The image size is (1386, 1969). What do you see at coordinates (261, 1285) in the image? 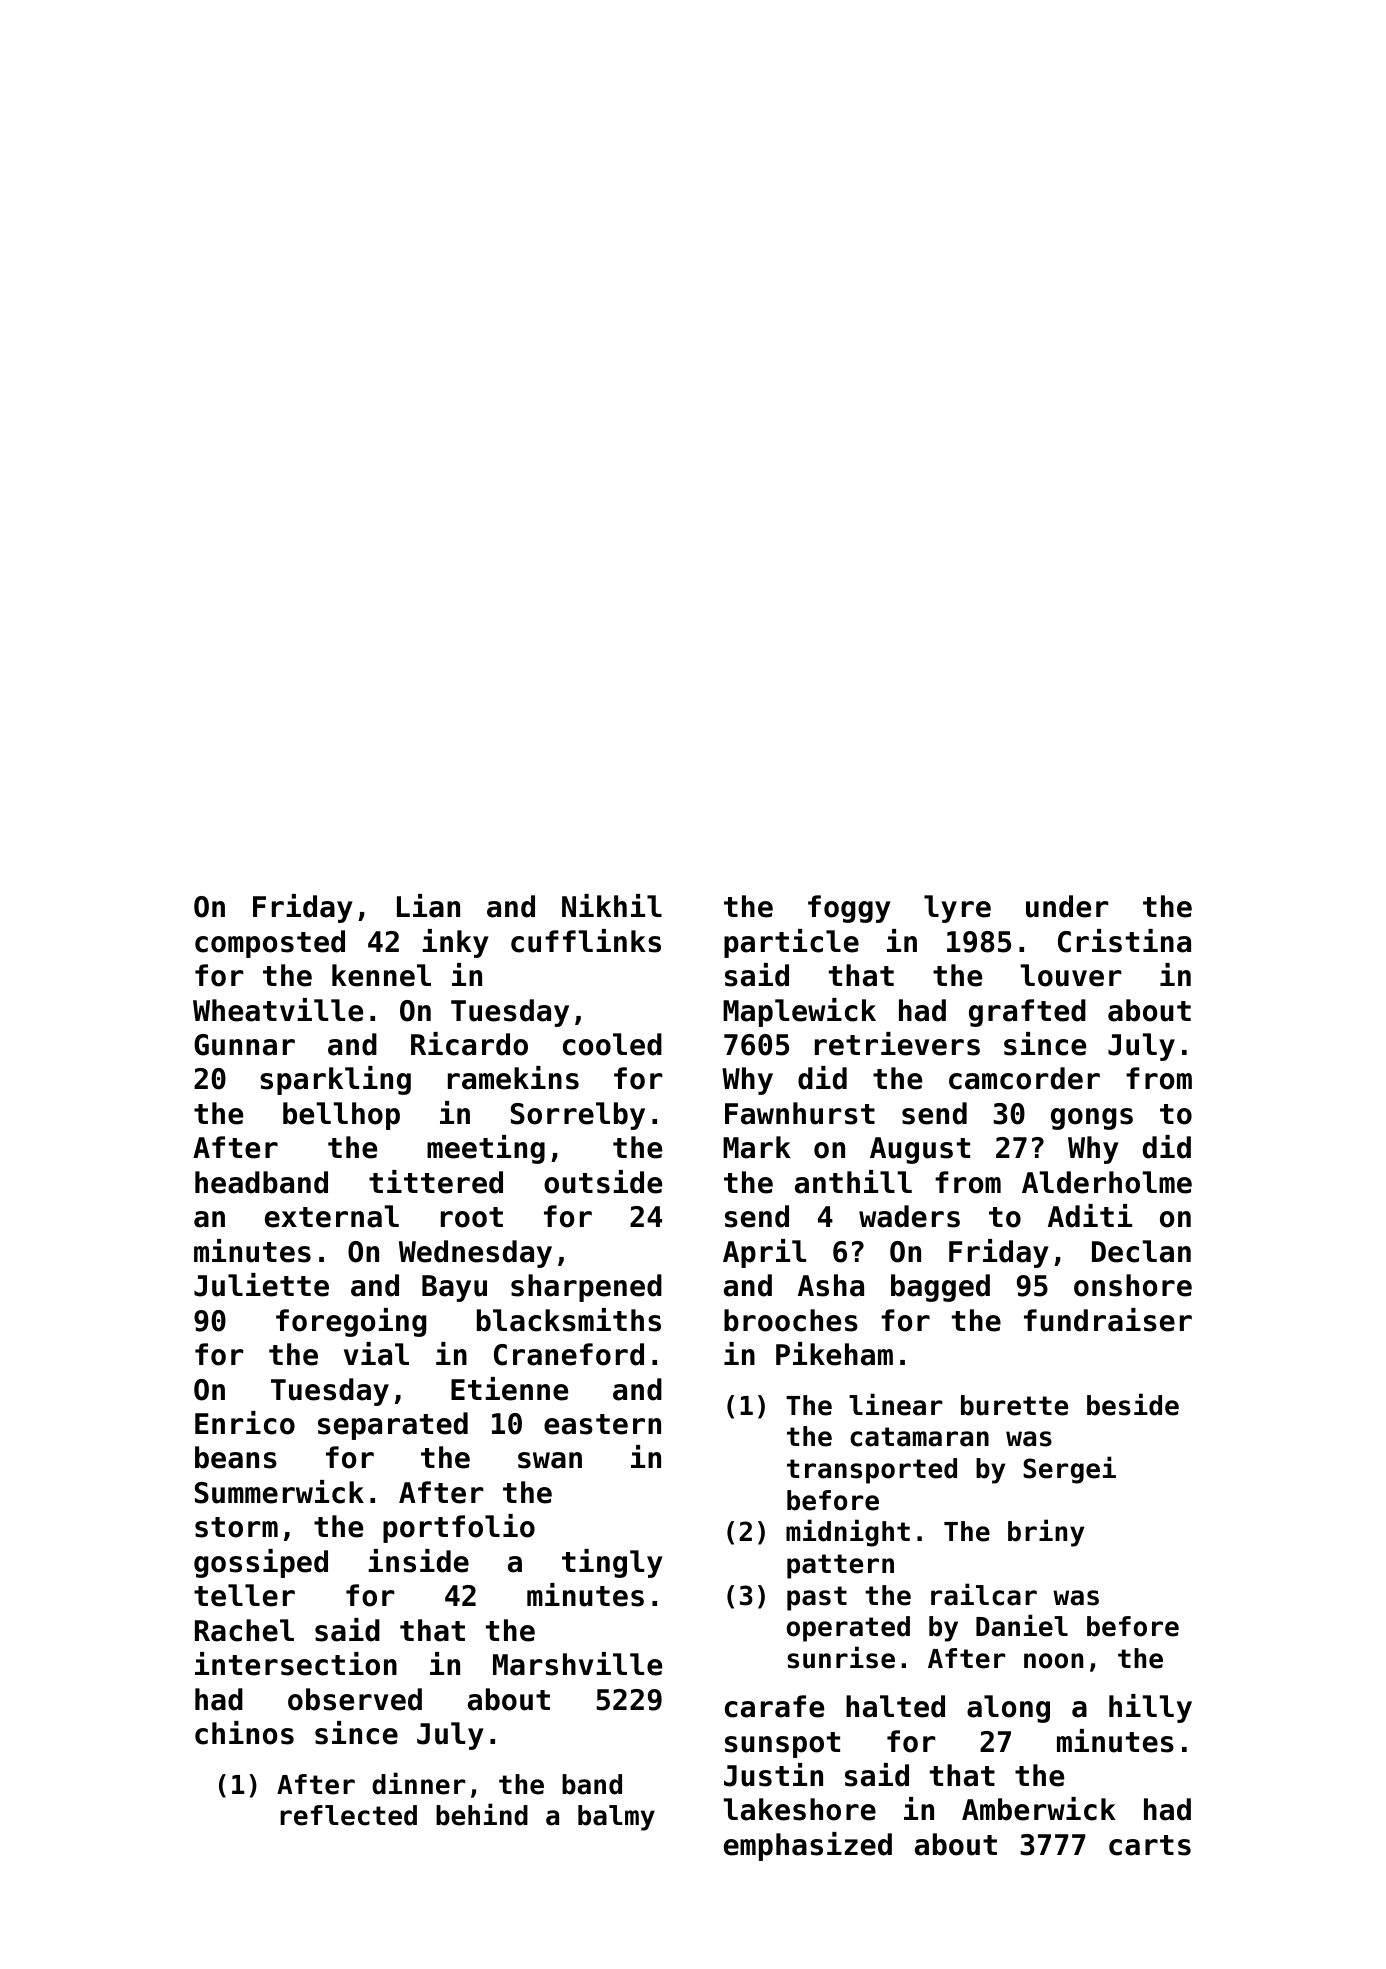
I see `Juliette` at bounding box center [261, 1285].
